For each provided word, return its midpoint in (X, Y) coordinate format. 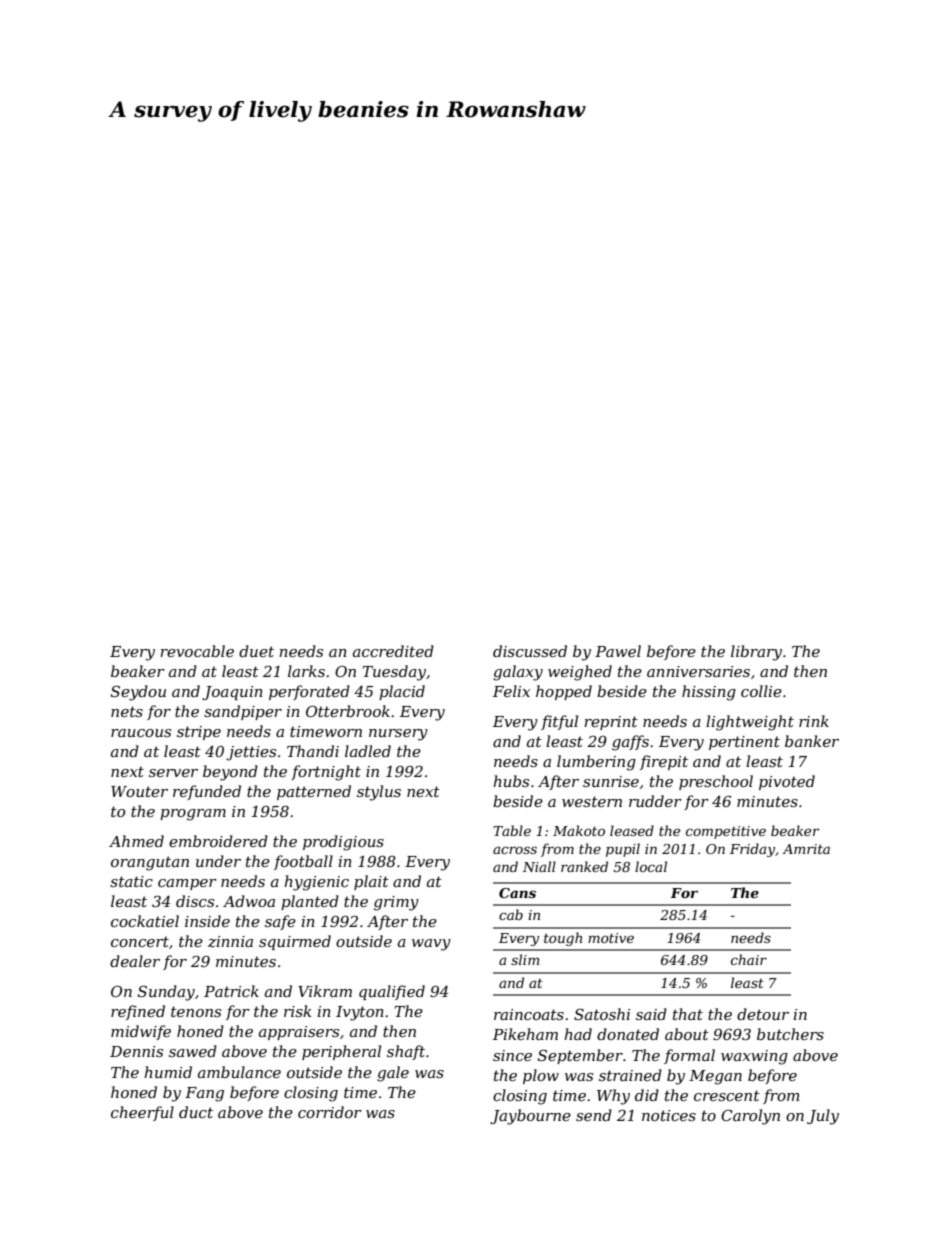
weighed (580, 673)
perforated (309, 692)
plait (371, 882)
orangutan (150, 863)
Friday (752, 850)
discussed (530, 651)
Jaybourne (530, 1117)
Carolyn (750, 1117)
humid (168, 1072)
